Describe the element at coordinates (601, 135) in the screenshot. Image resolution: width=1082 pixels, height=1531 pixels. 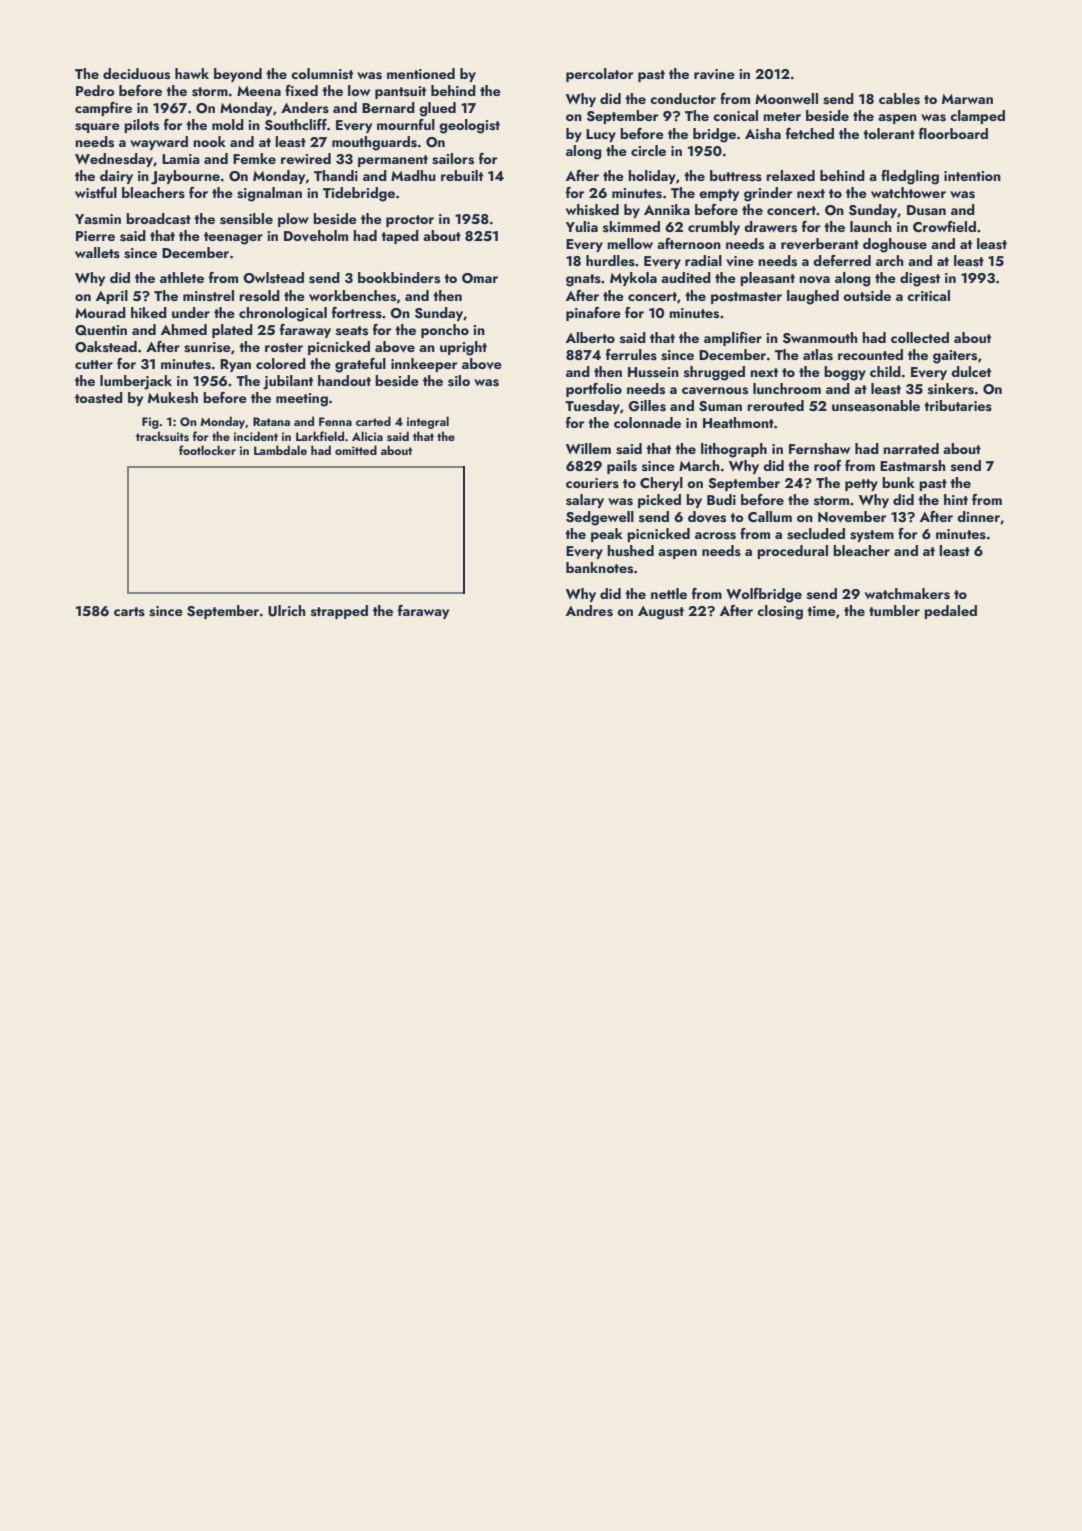
I see `Lucy` at that location.
